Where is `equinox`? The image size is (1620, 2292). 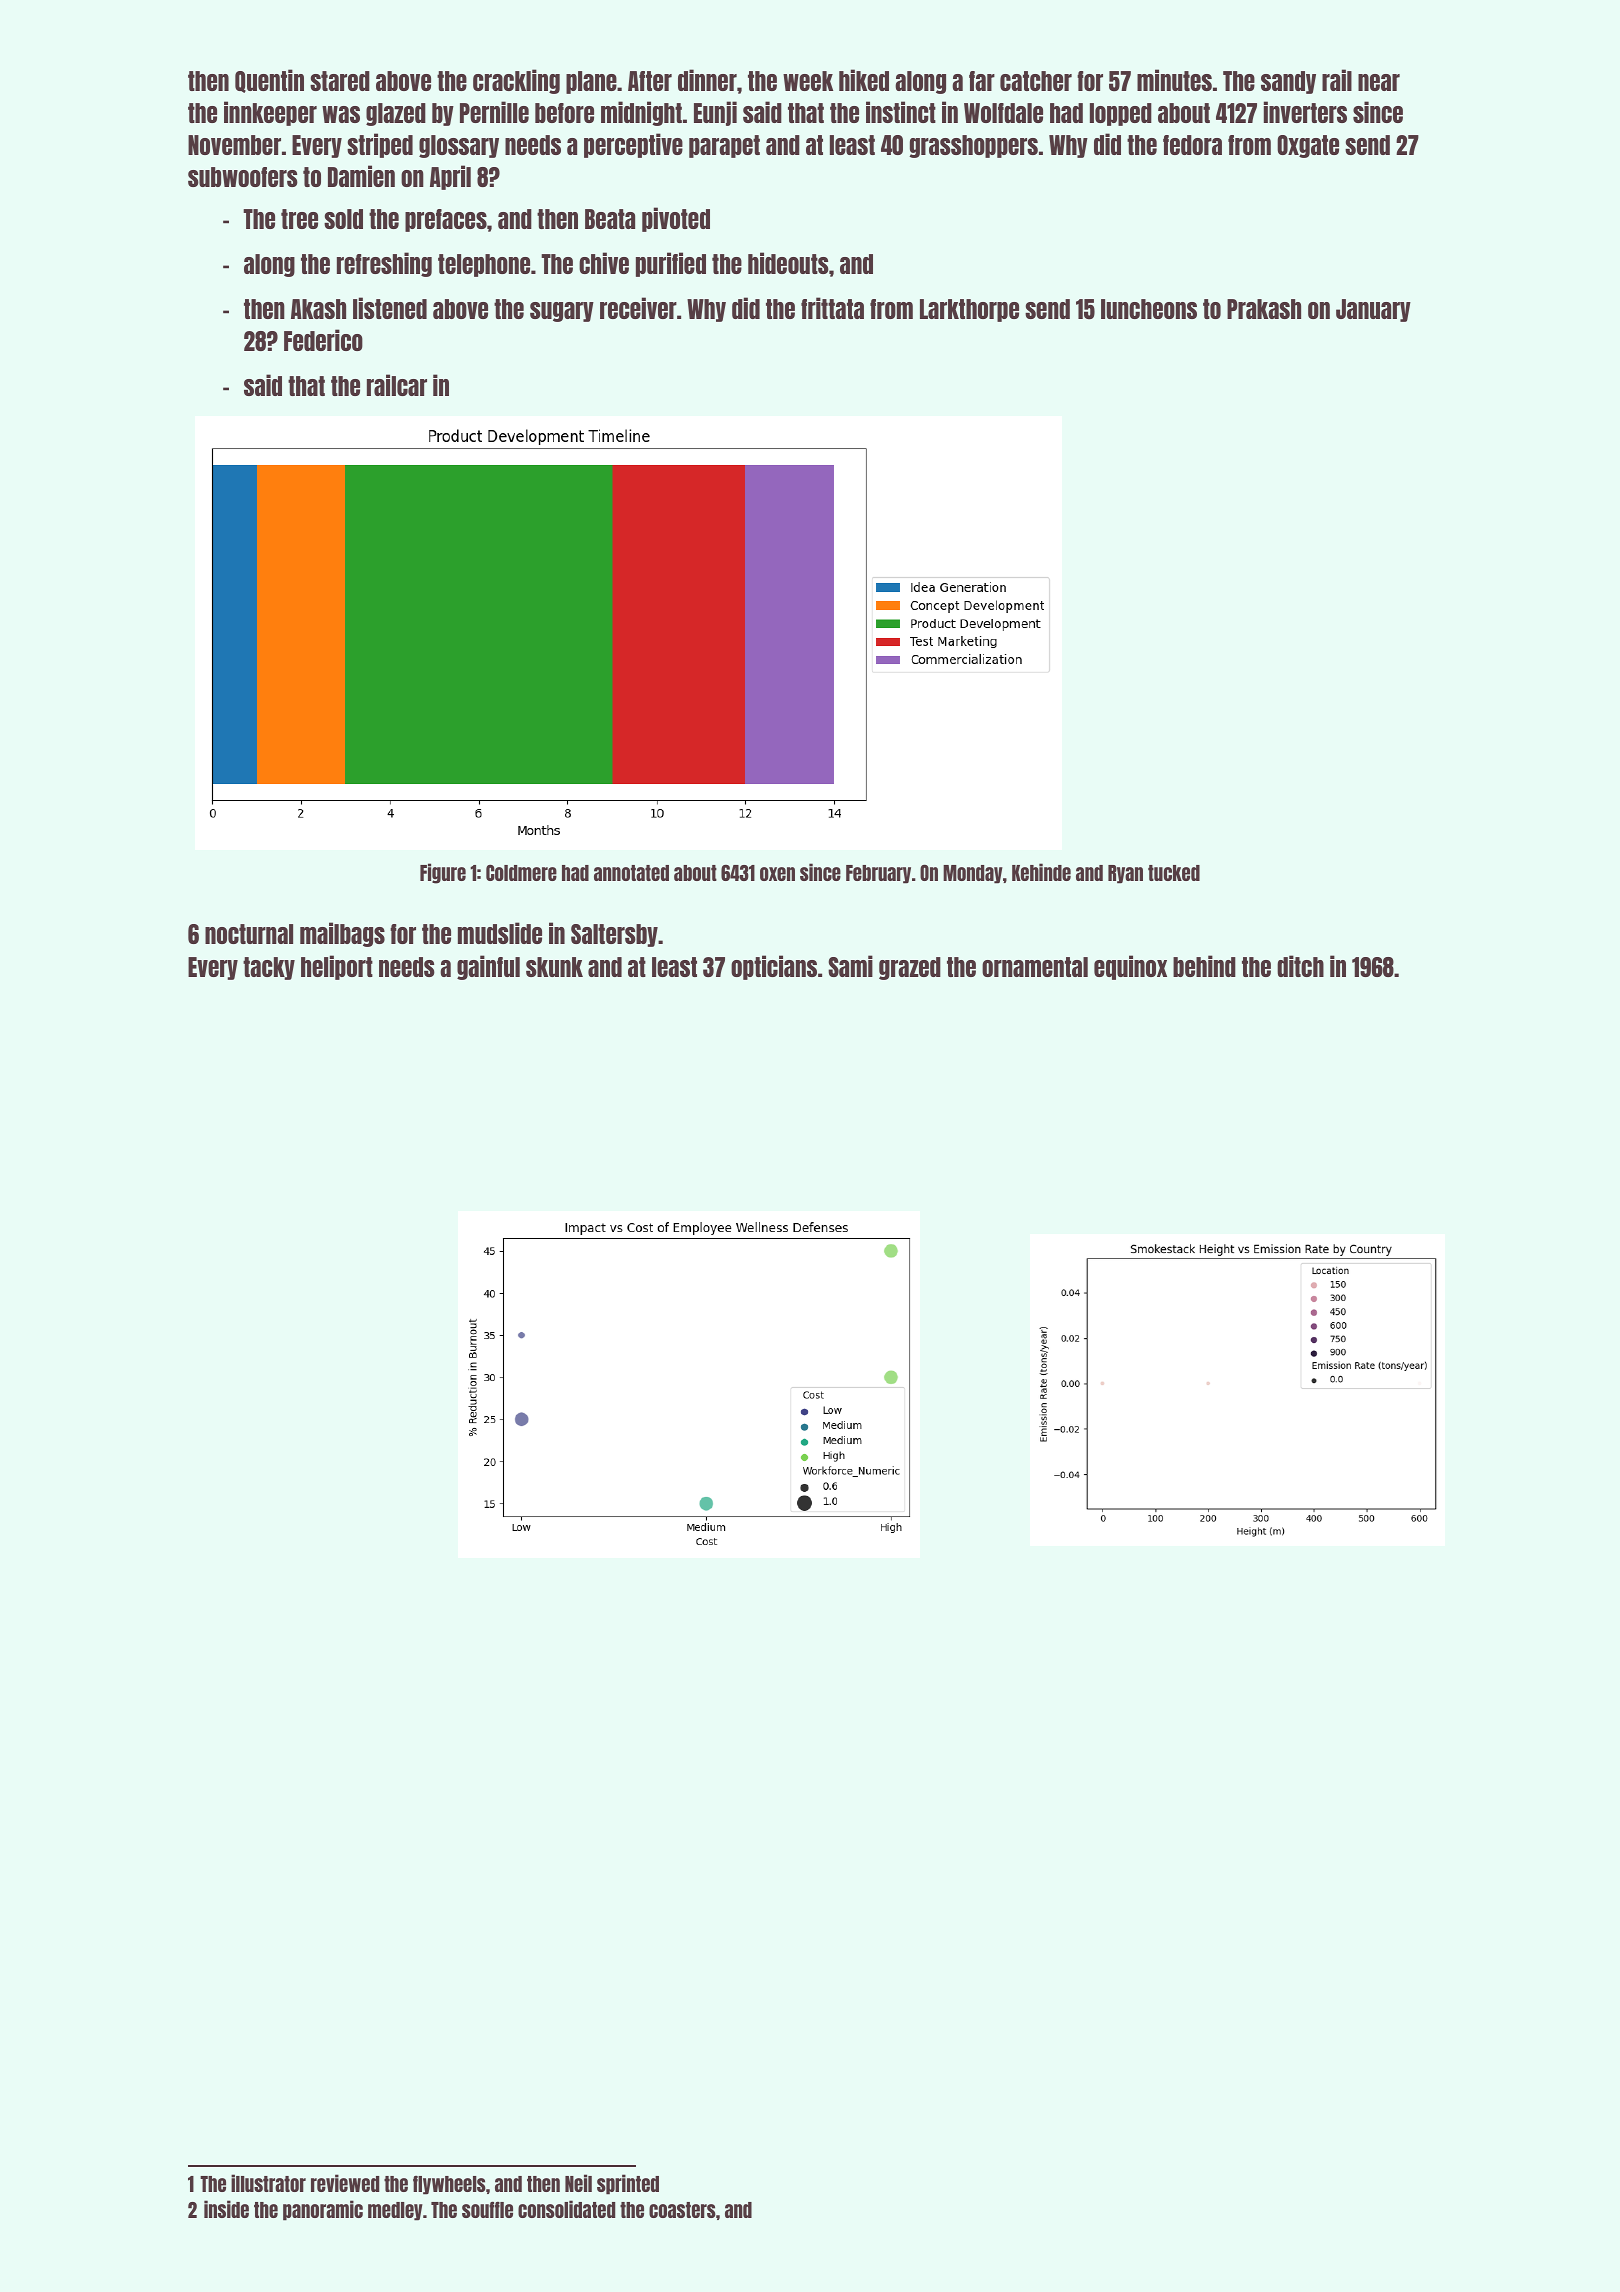 equinox is located at coordinates (1130, 967).
